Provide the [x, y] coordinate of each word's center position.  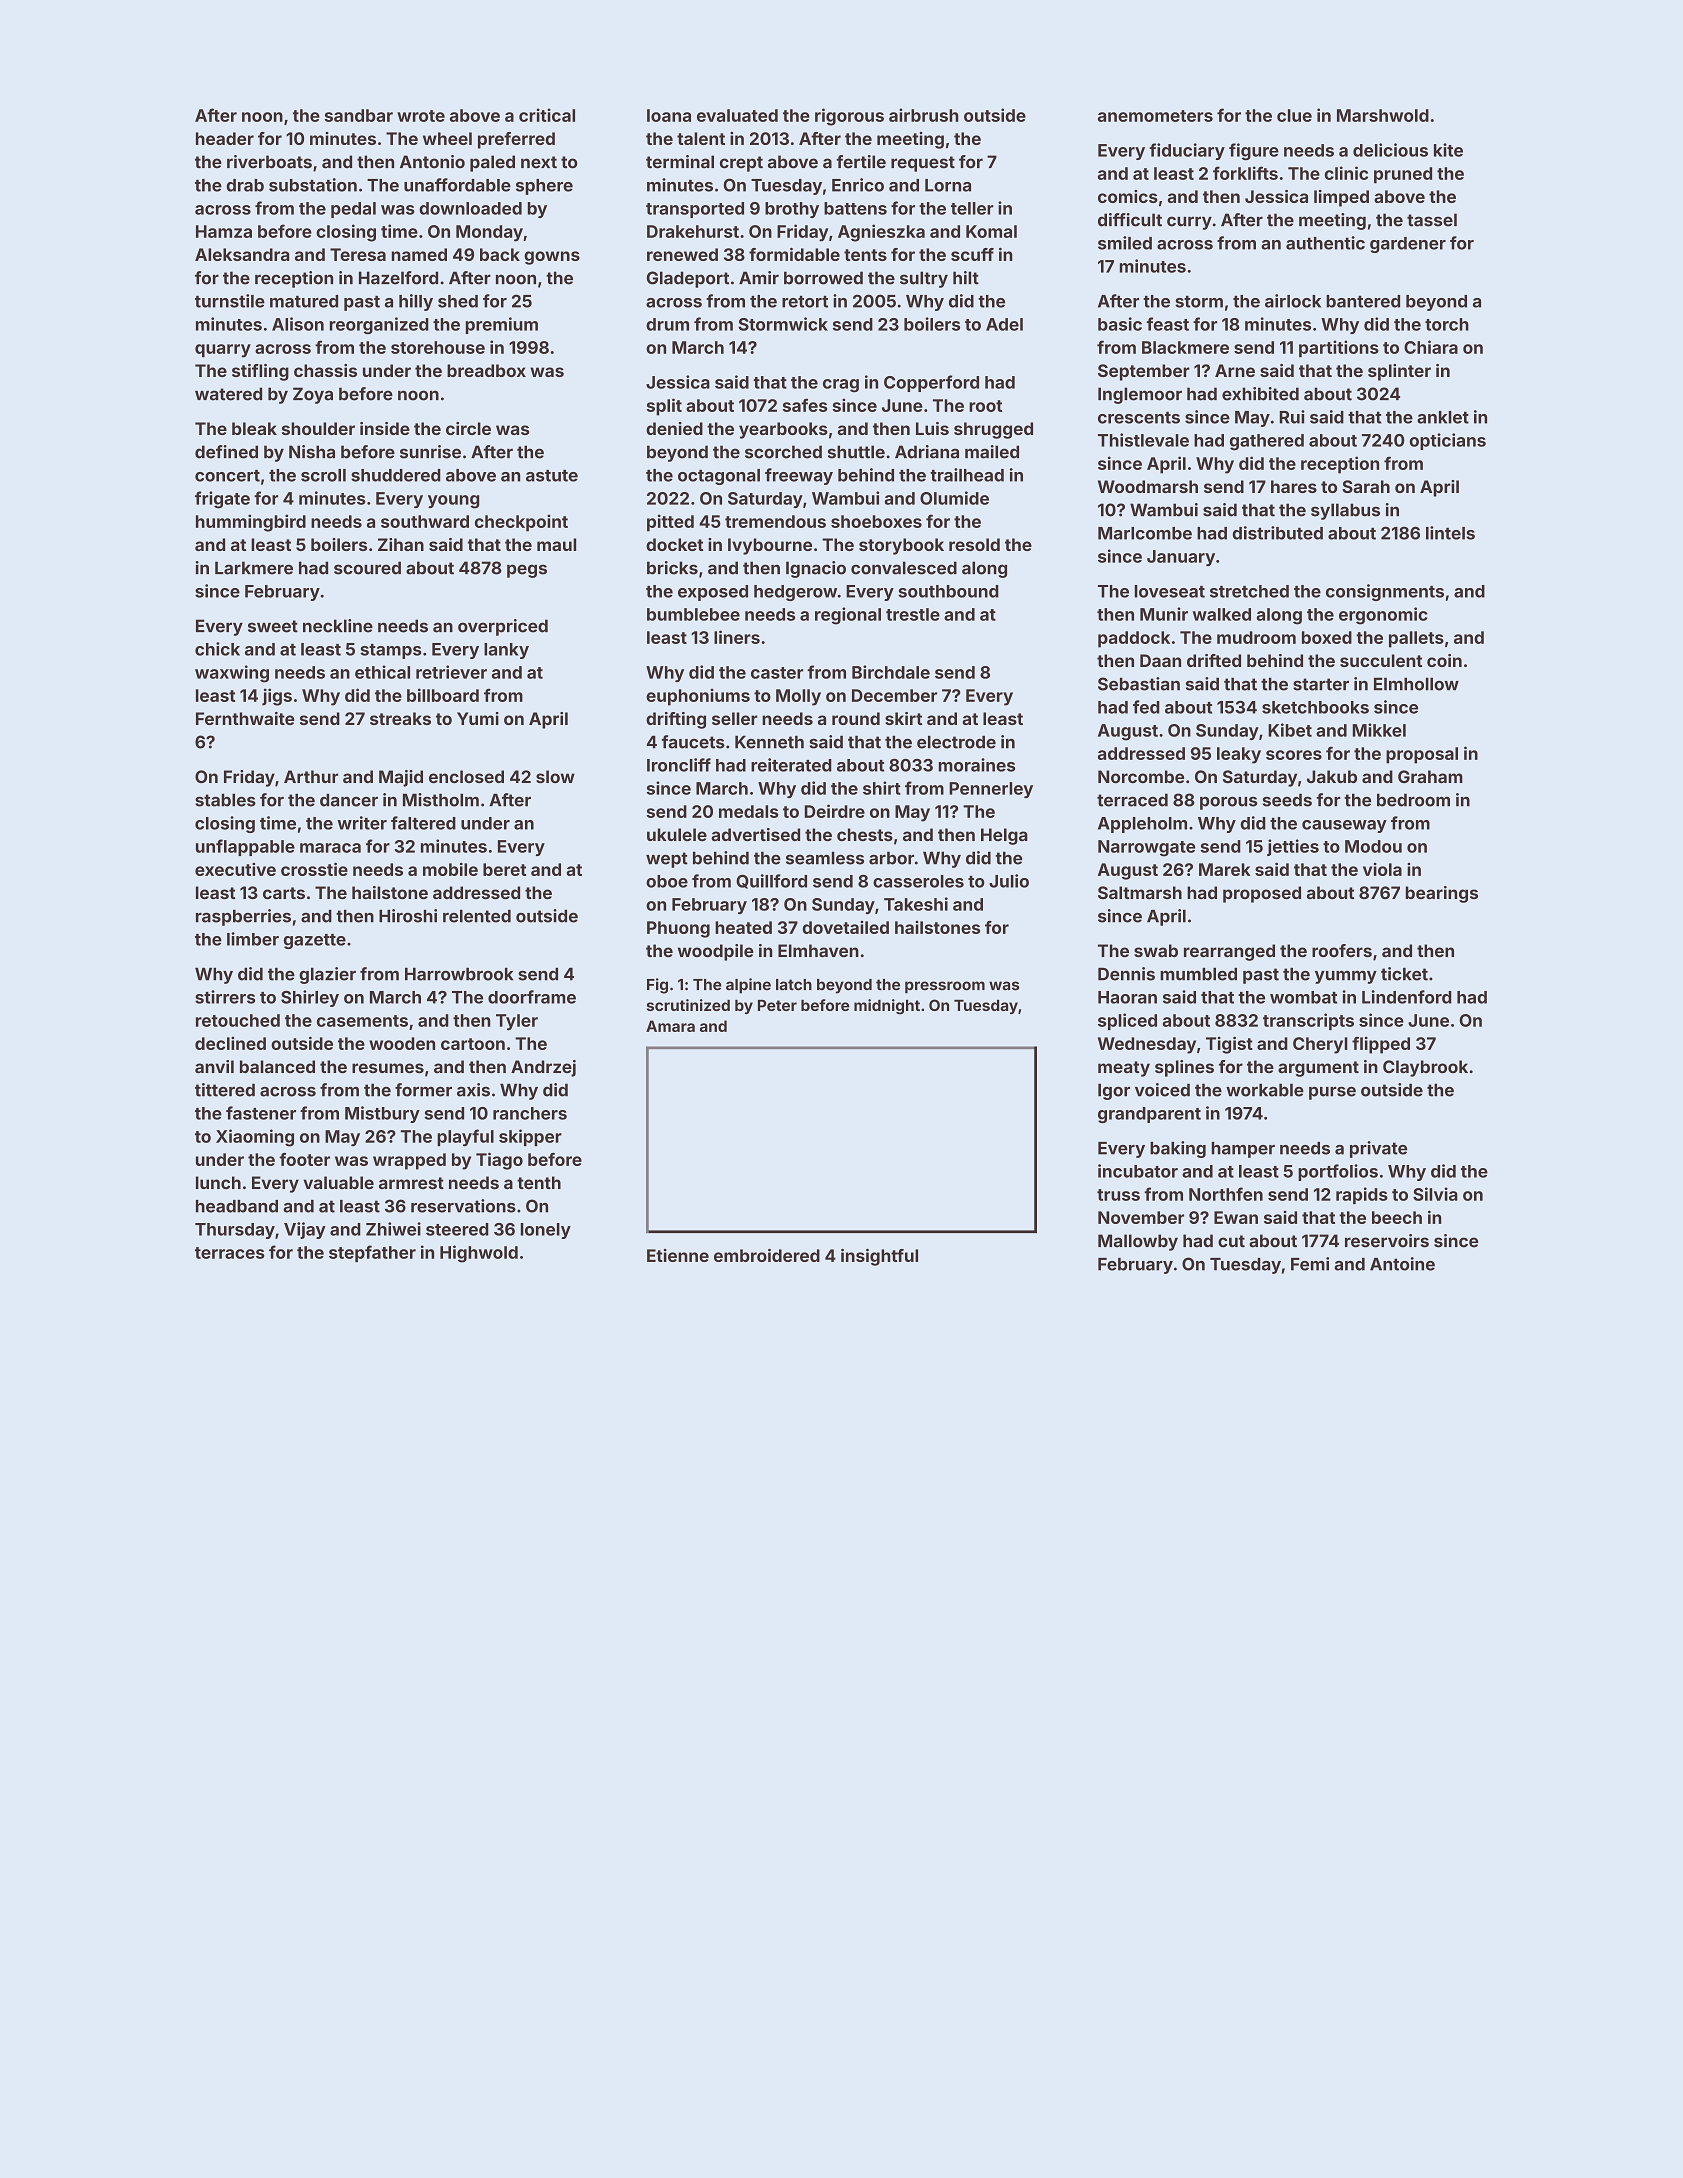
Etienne [678, 1255]
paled [492, 163]
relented [477, 916]
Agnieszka [881, 233]
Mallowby [1138, 1242]
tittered [225, 1090]
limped [1341, 198]
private [1378, 1149]
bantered [1363, 301]
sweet [273, 626]
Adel [1004, 324]
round [856, 718]
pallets [1416, 639]
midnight [887, 1007]
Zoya [313, 395]
